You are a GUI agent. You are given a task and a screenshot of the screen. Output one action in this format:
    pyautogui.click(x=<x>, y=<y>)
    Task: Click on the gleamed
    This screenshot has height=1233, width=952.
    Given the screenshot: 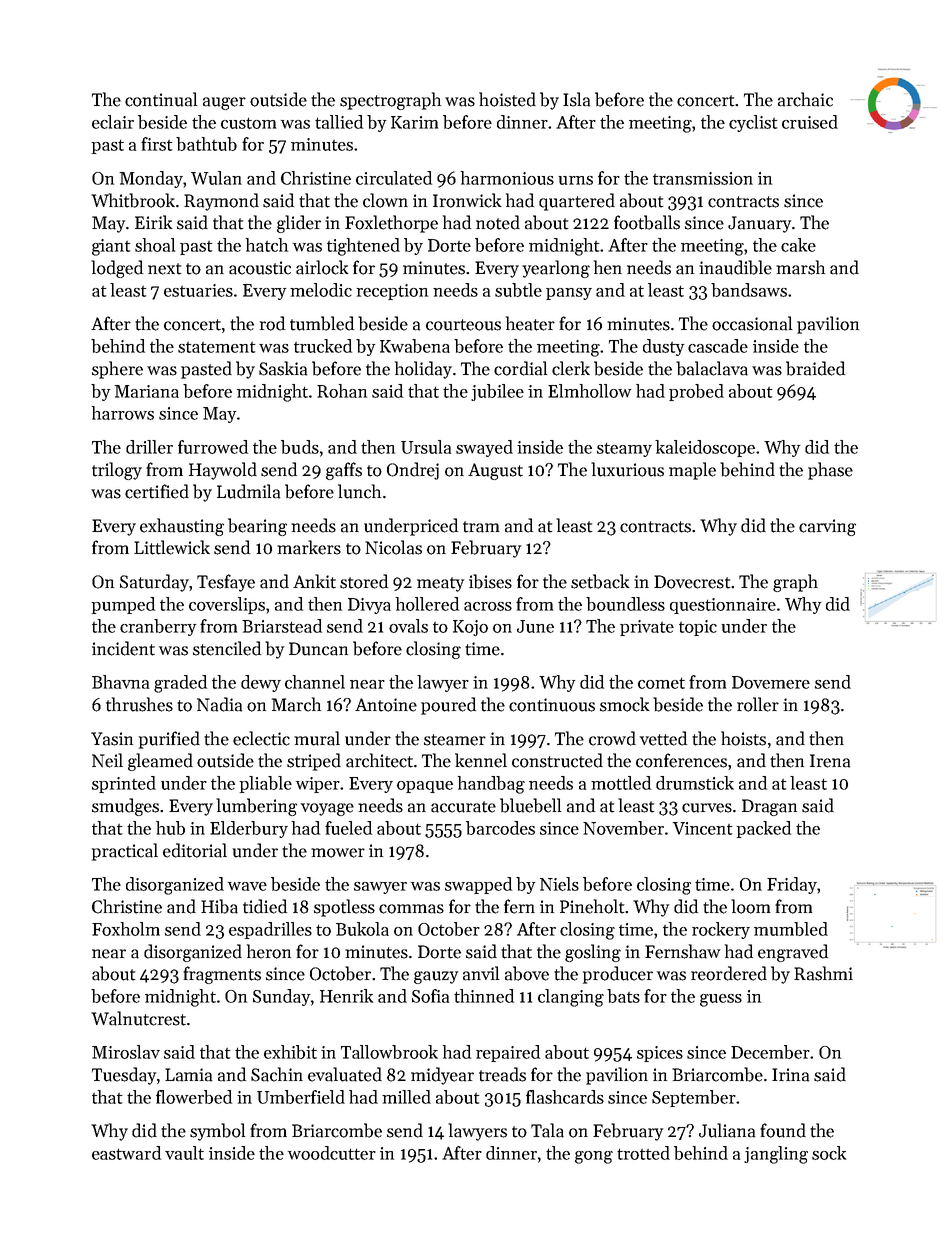 What is the action you would take?
    pyautogui.click(x=160, y=762)
